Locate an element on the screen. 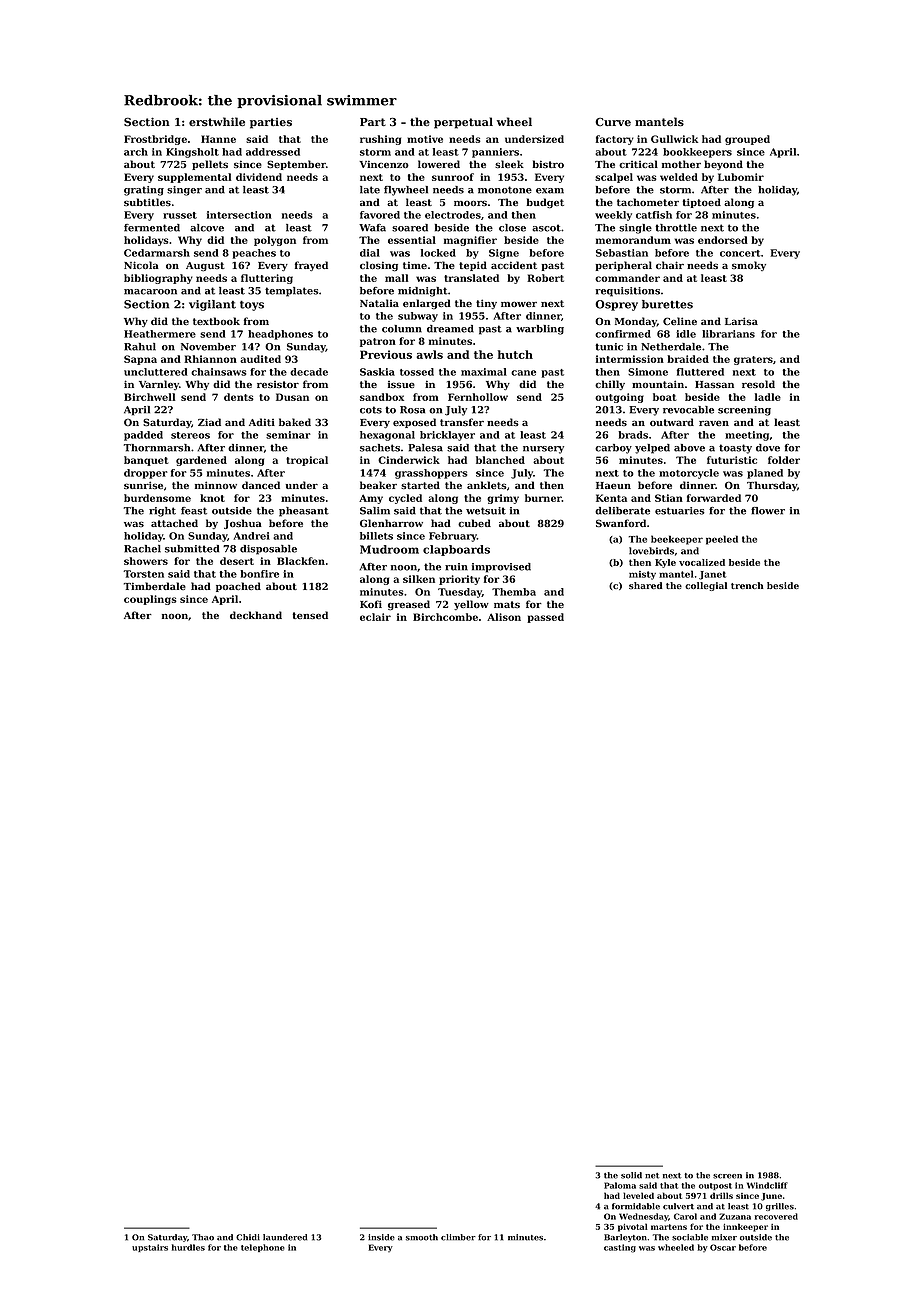  Thao is located at coordinates (203, 1237).
